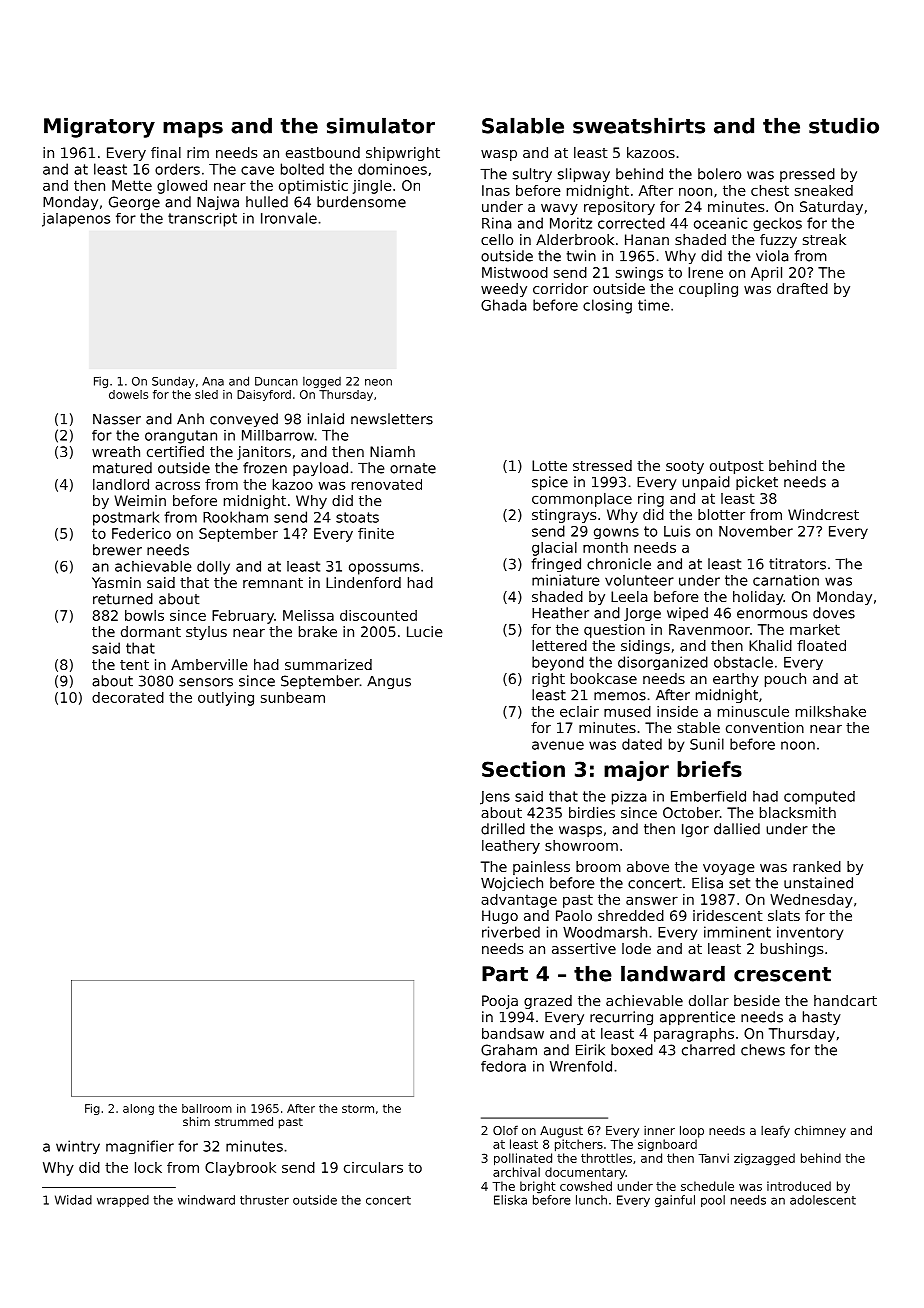 The width and height of the image is (924, 1308). What do you see at coordinates (782, 974) in the image?
I see `crescent` at bounding box center [782, 974].
